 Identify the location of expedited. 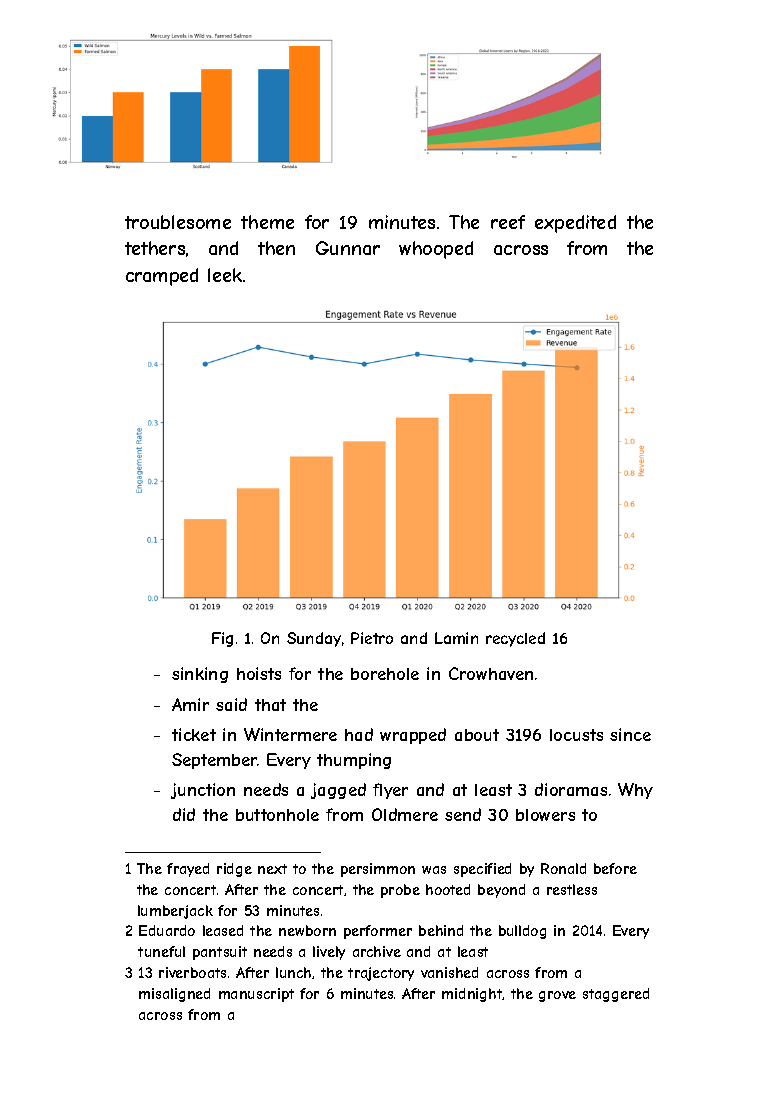
(575, 224).
